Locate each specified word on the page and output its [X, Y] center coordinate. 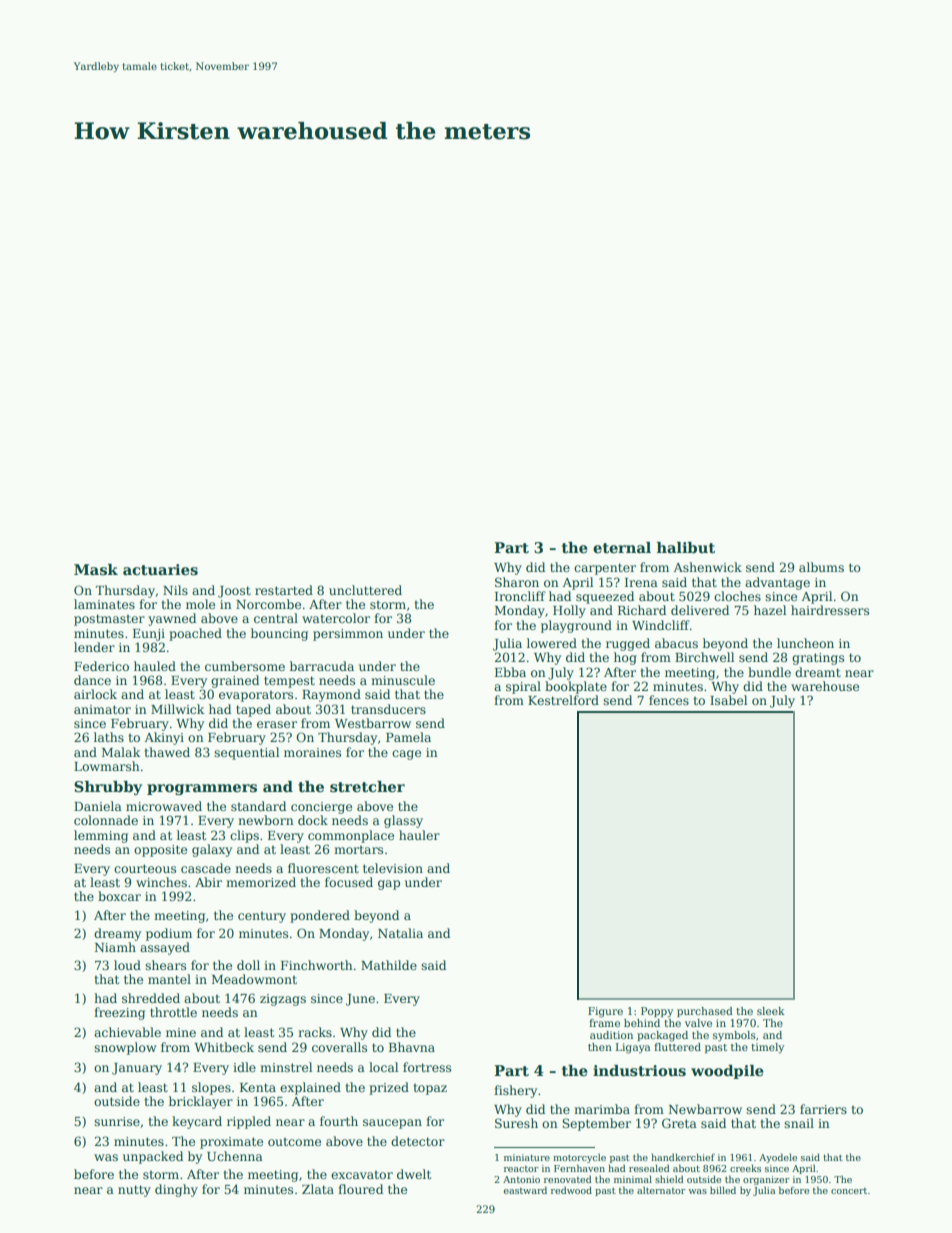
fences [669, 700]
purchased [705, 1012]
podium [169, 934]
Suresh [516, 1123]
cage [406, 755]
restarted [284, 590]
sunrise [117, 1121]
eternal [622, 547]
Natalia [400, 933]
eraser [277, 724]
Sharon [517, 582]
